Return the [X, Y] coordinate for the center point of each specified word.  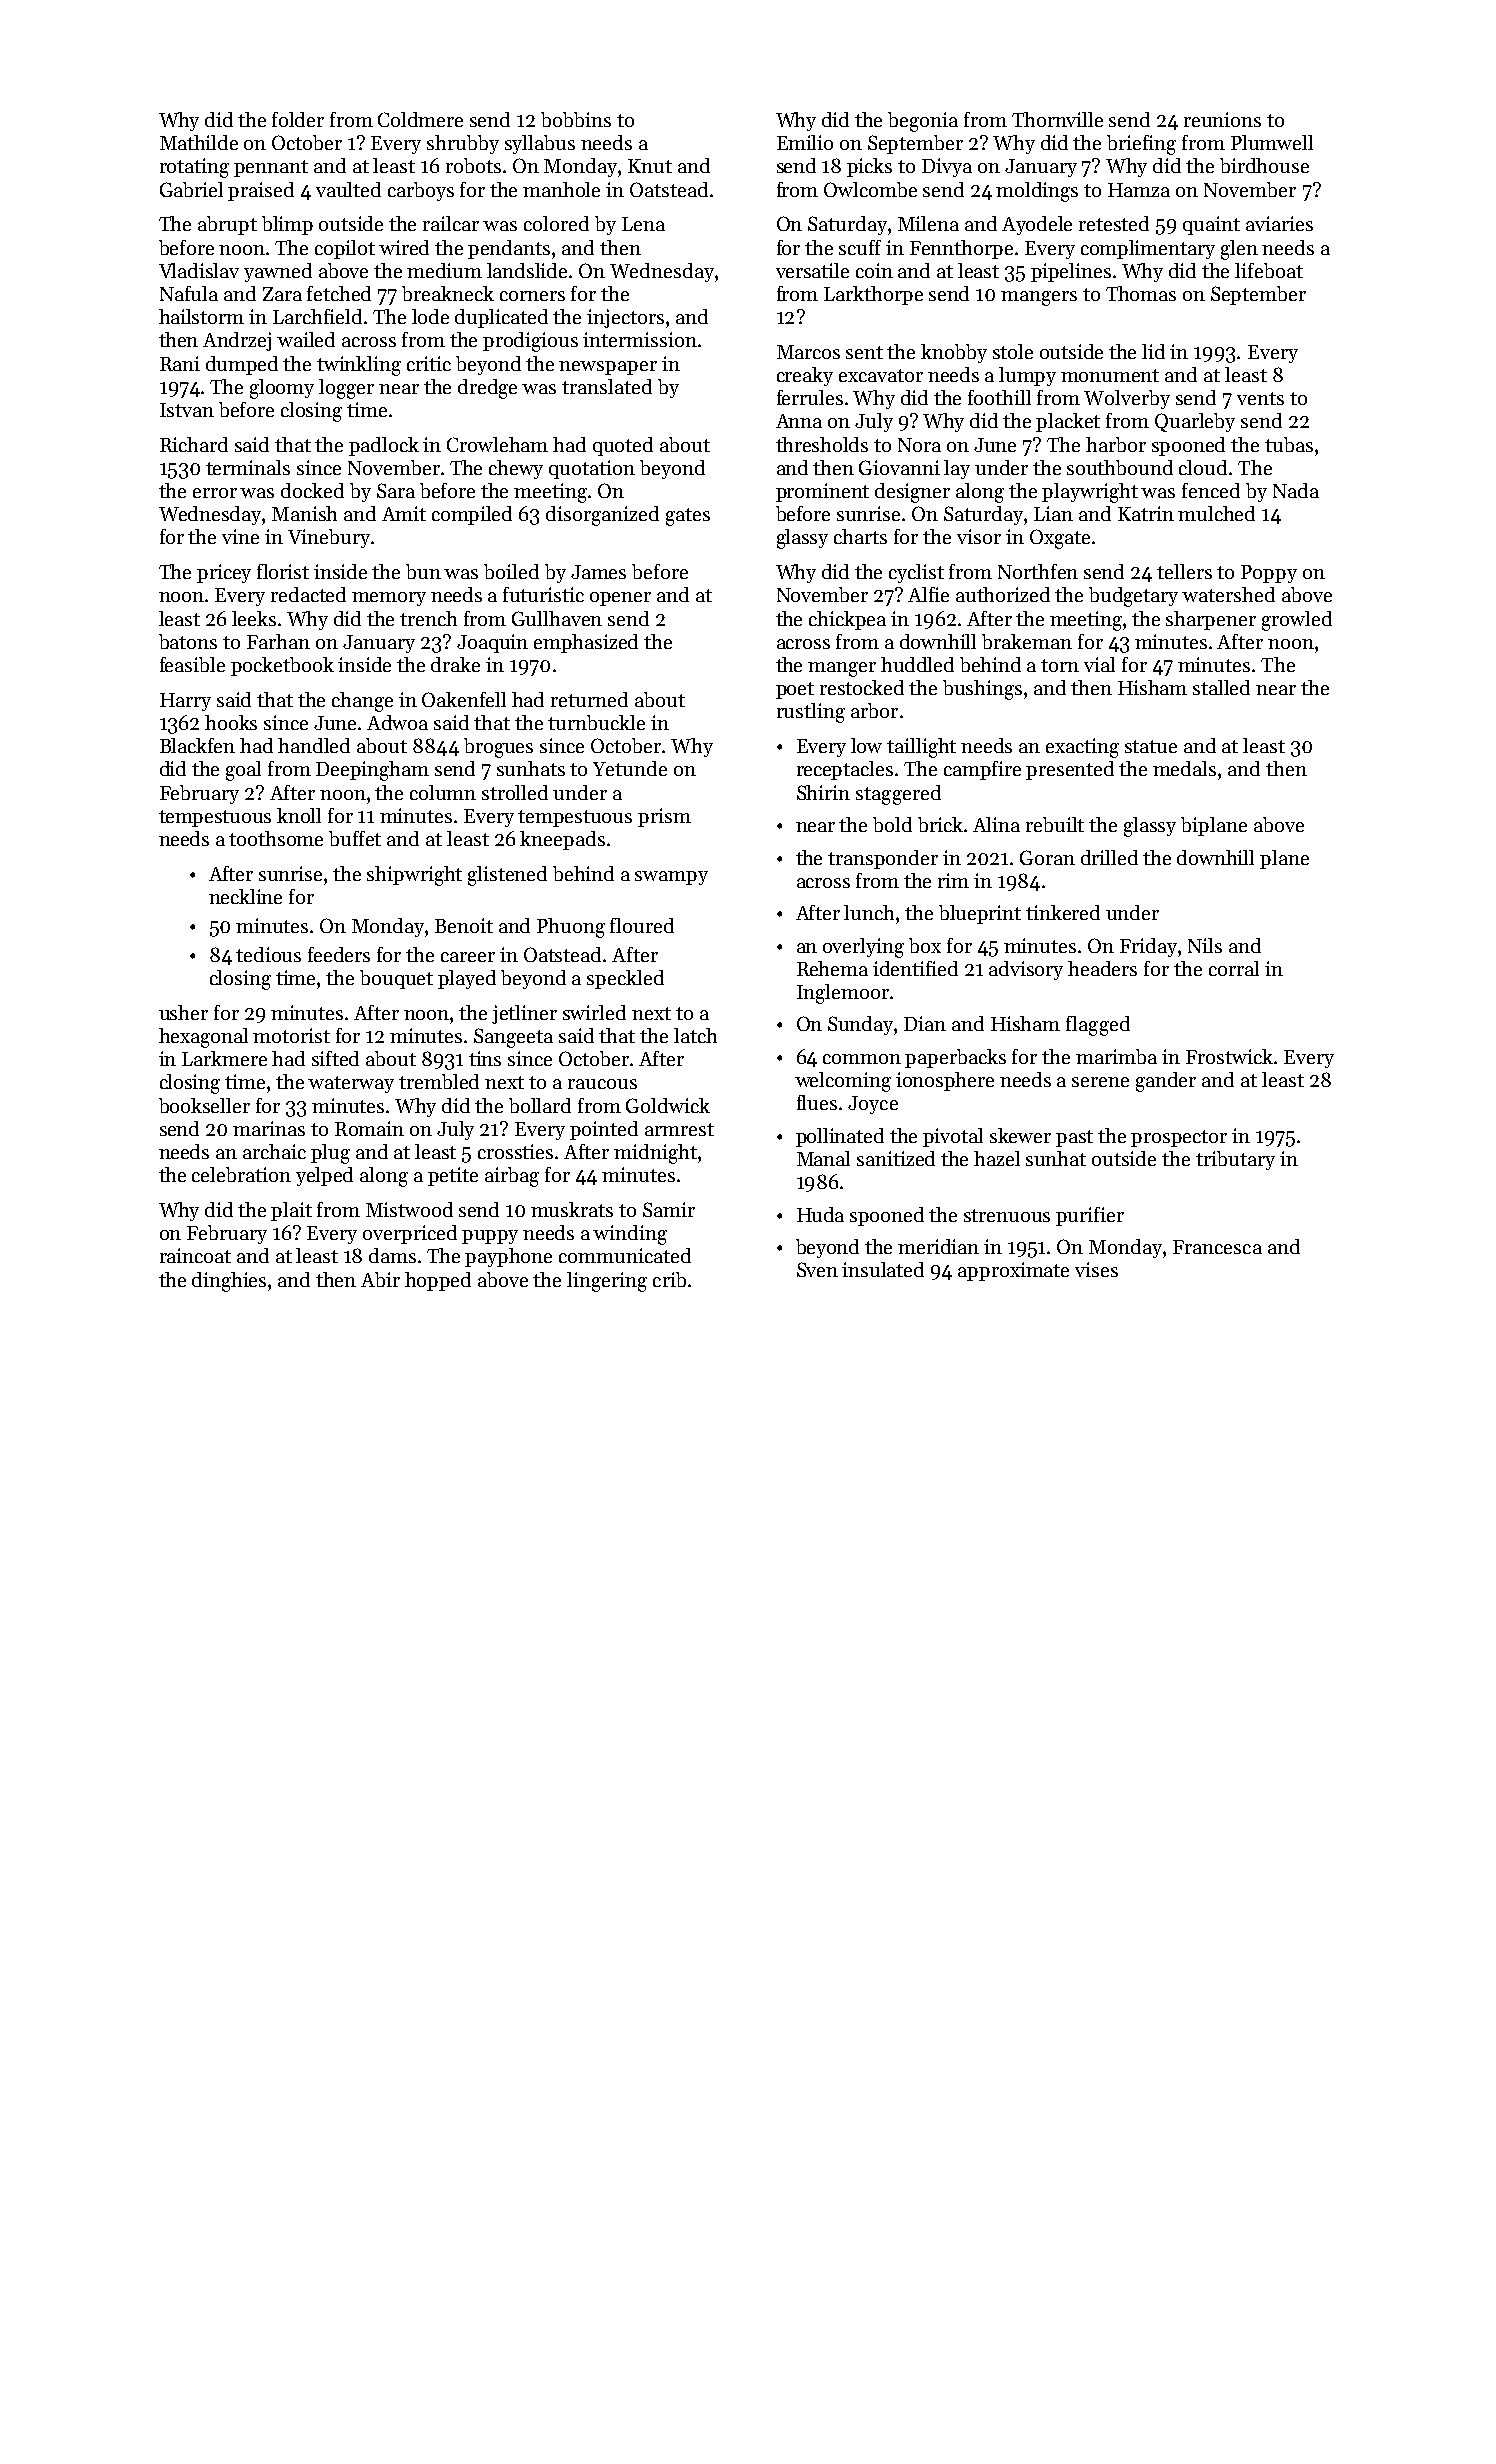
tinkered [1063, 912]
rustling [811, 713]
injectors [625, 318]
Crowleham [497, 444]
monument [1110, 375]
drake [455, 664]
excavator [881, 375]
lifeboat [1269, 270]
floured [642, 925]
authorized [1003, 594]
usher [183, 1012]
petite [453, 1176]
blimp [287, 225]
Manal [823, 1158]
